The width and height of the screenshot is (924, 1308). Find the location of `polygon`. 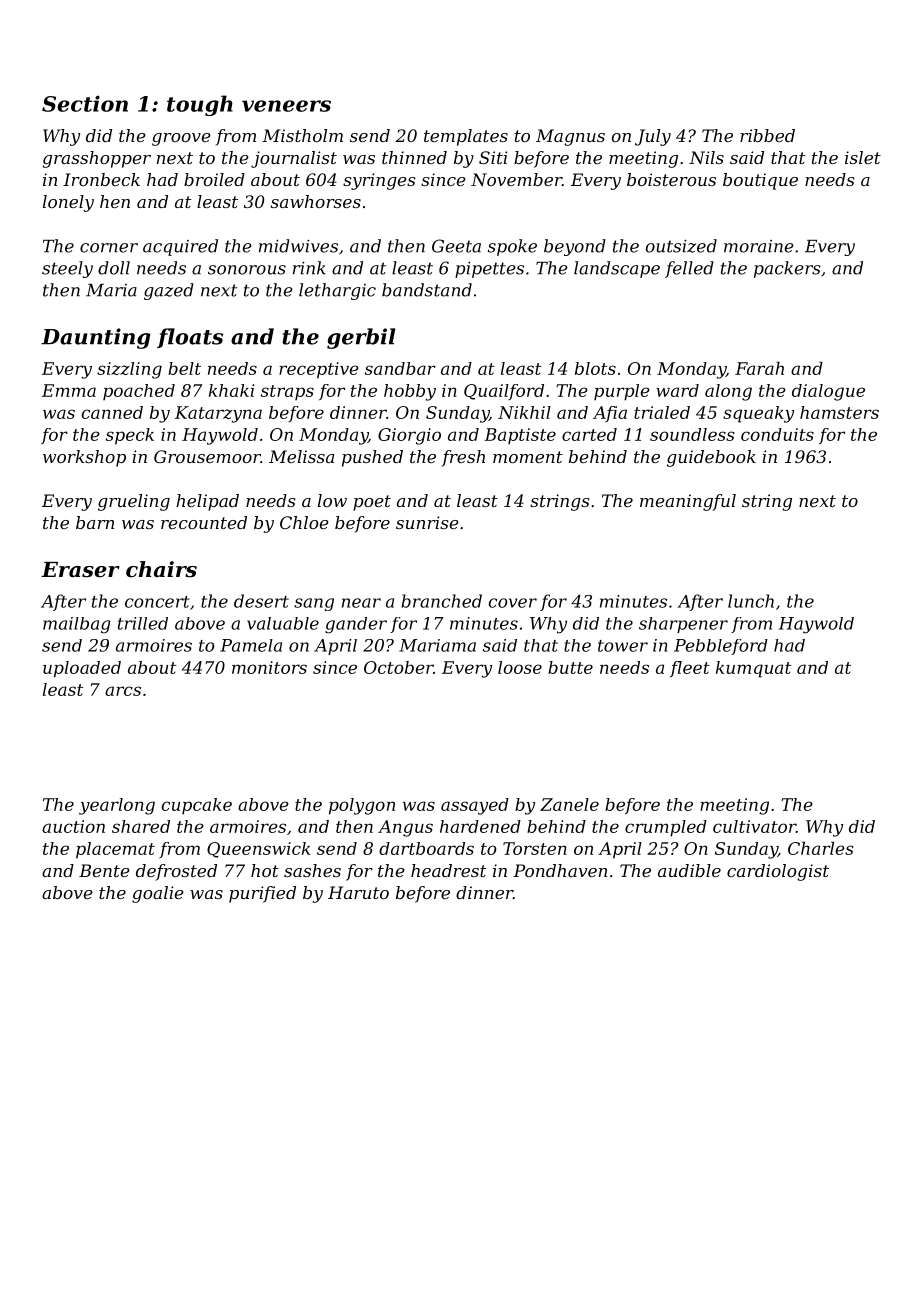

polygon is located at coordinates (362, 806).
